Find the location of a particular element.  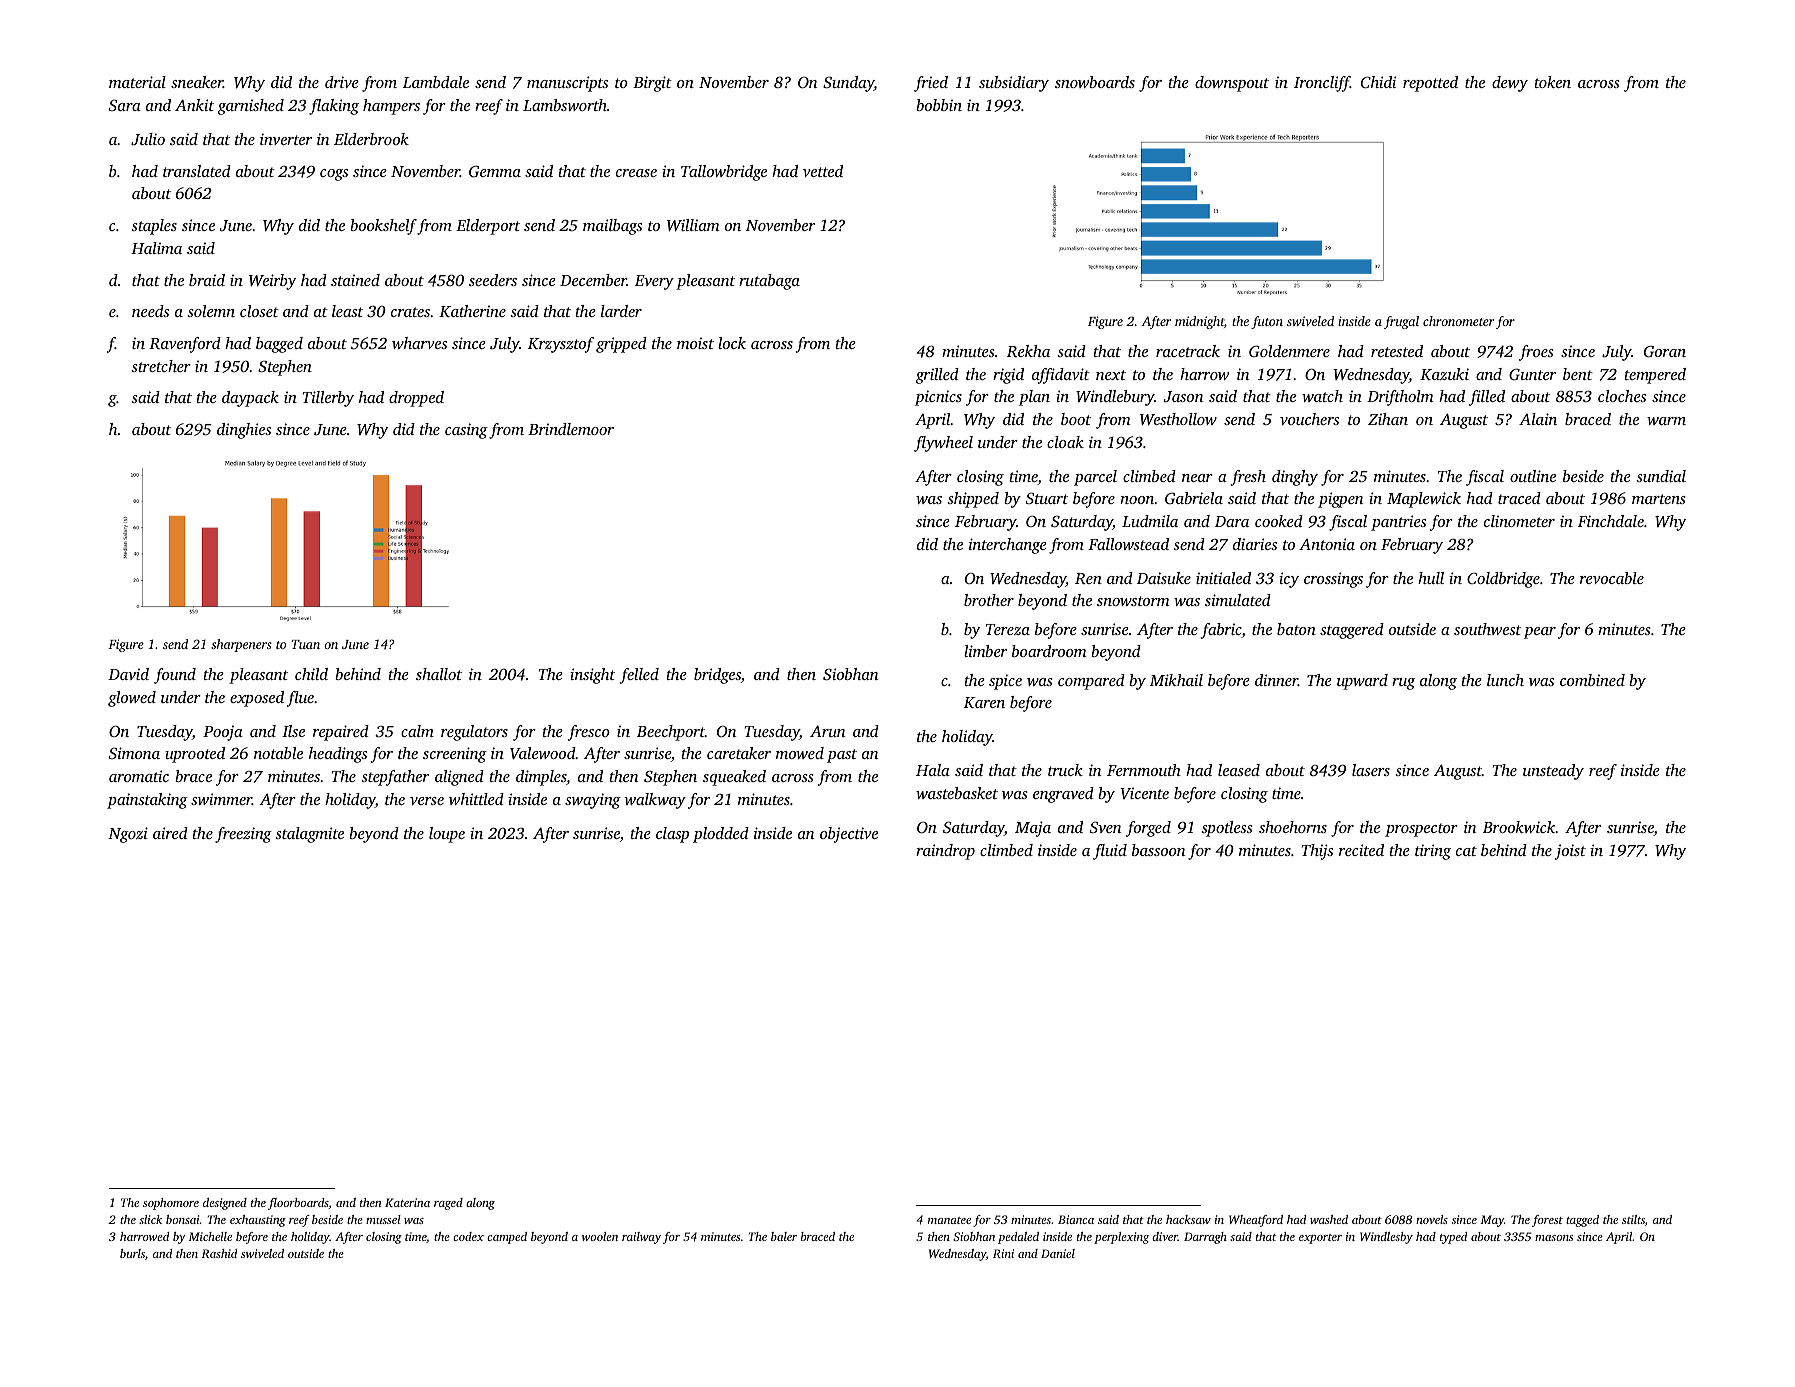

Tuan is located at coordinates (305, 644).
